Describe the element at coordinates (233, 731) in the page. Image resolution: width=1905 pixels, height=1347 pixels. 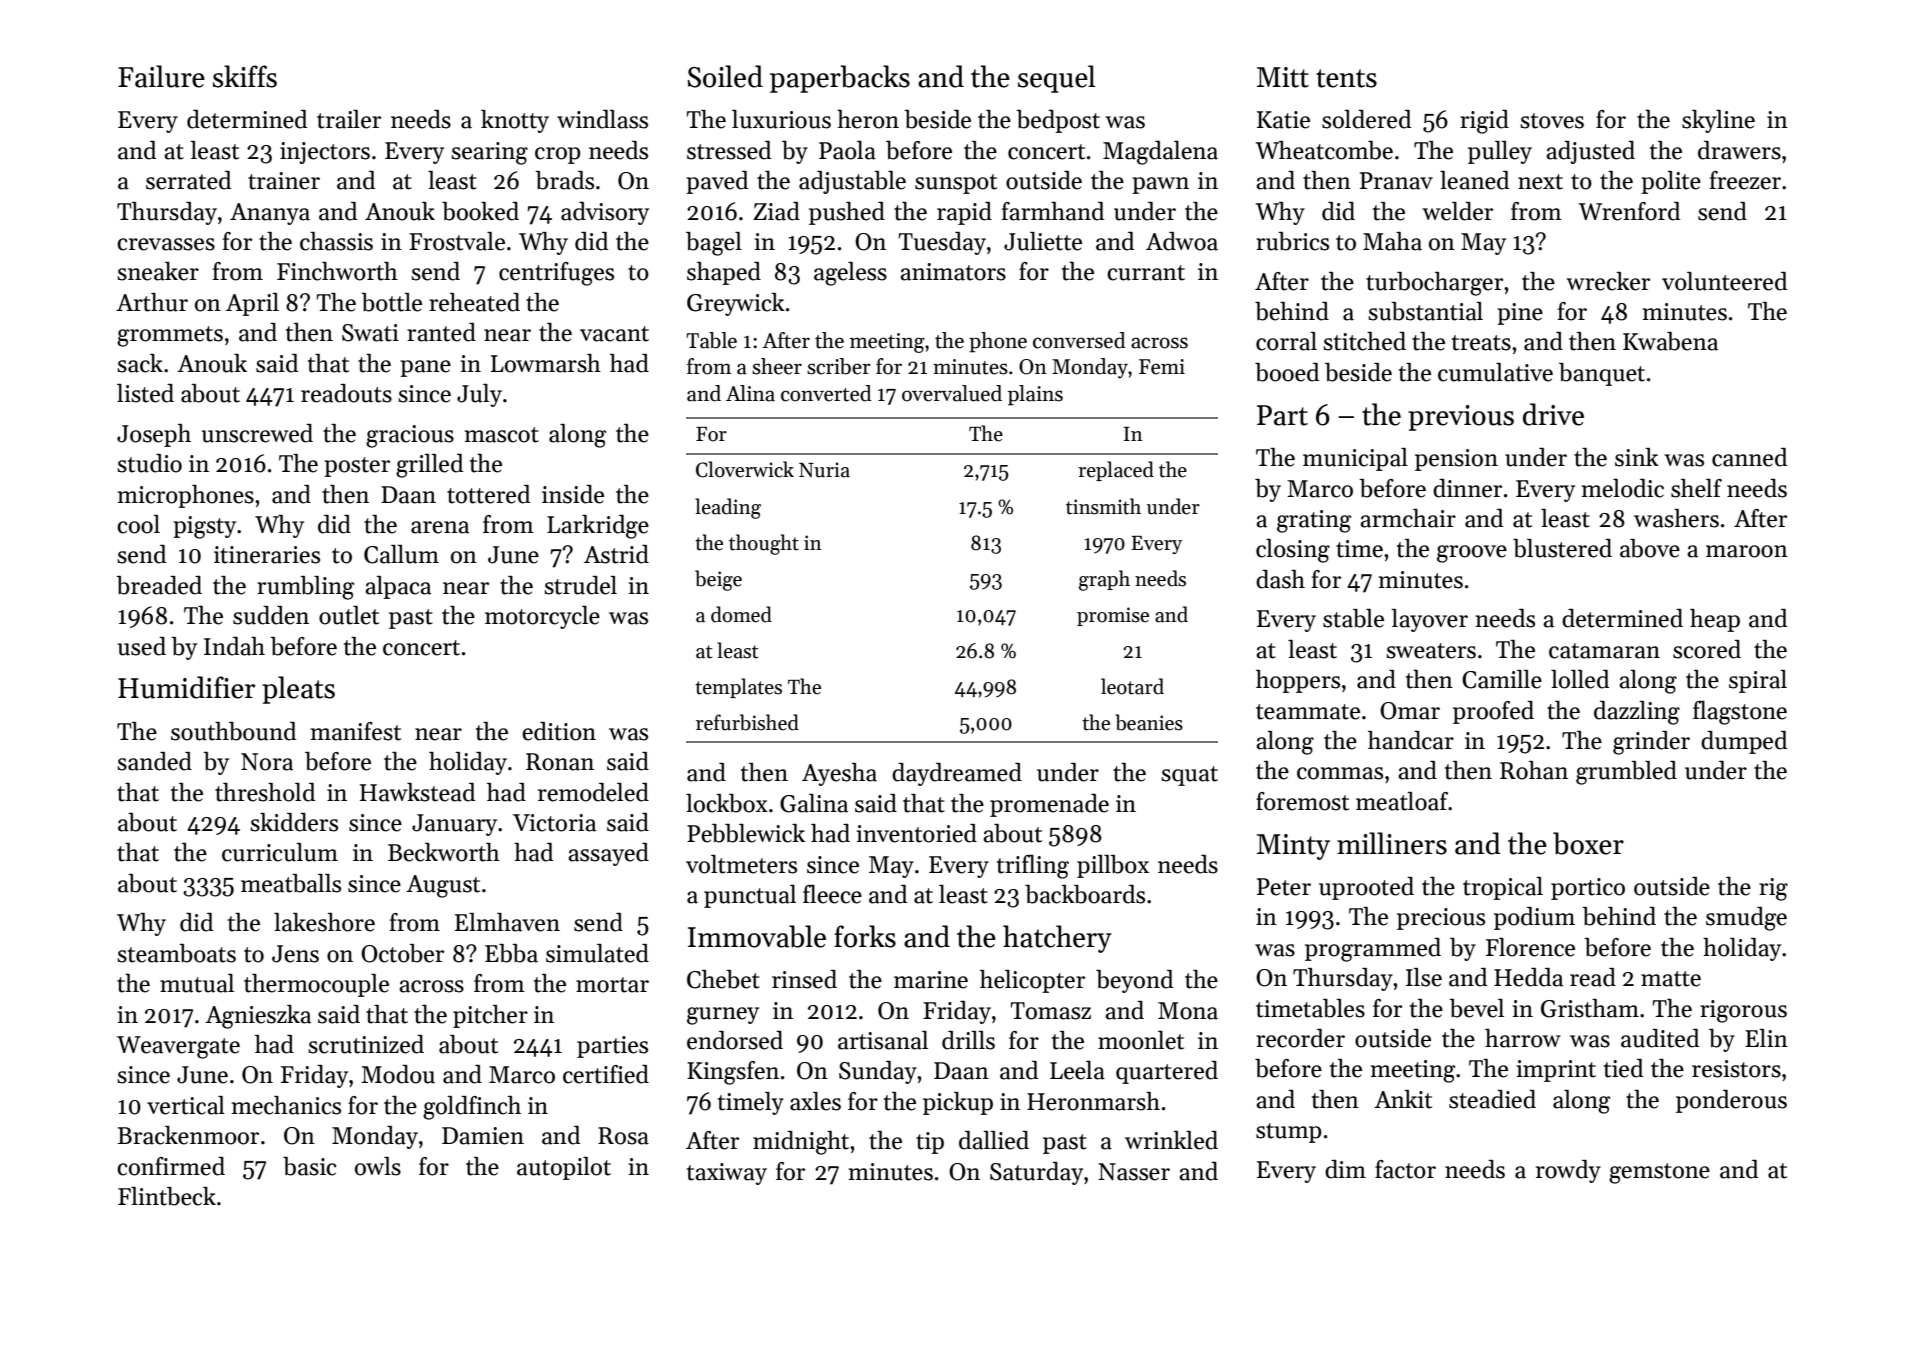
I see `southbound` at that location.
